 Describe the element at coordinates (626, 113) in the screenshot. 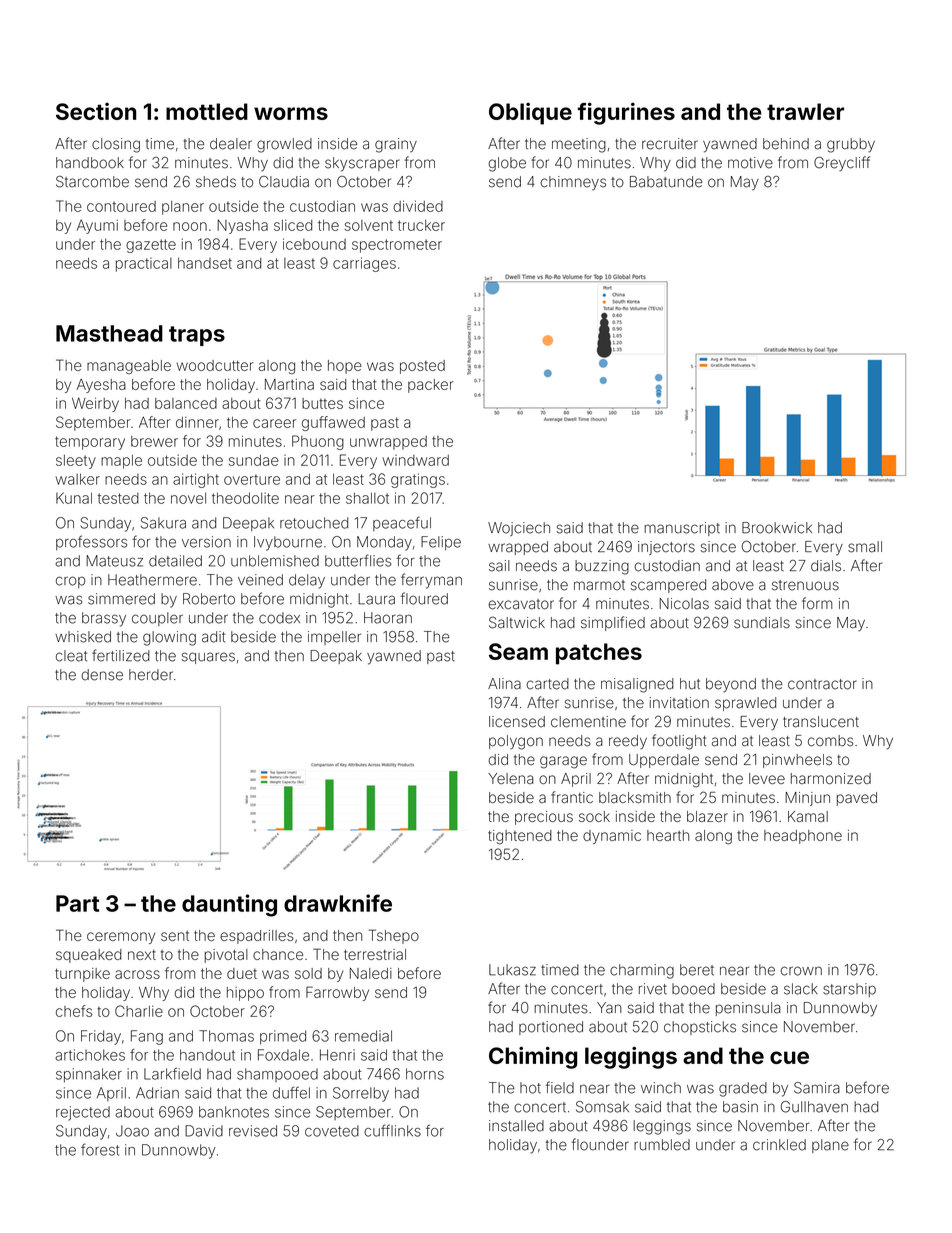

I see `figurines` at that location.
